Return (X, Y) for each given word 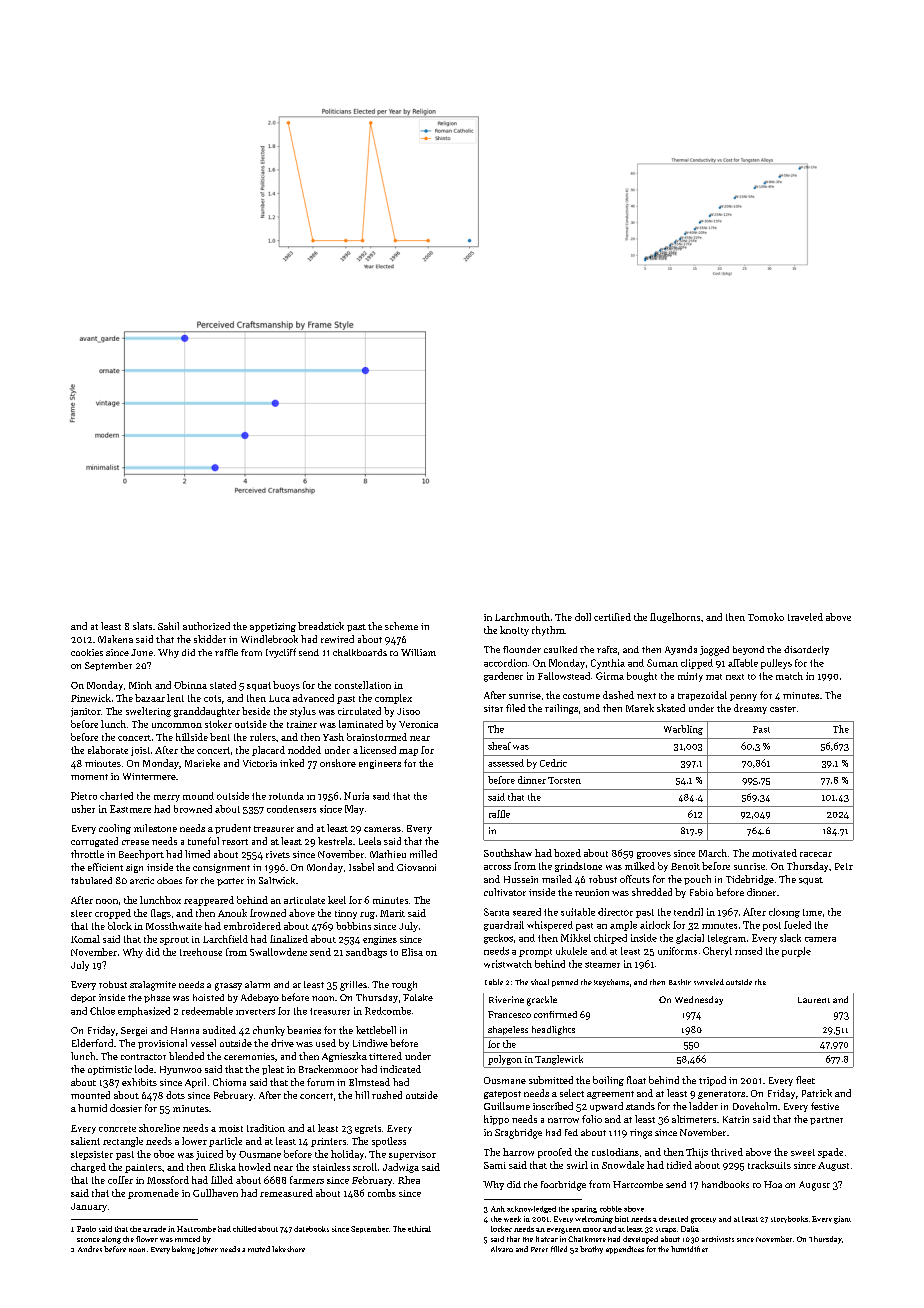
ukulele (571, 951)
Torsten (564, 780)
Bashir (680, 982)
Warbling (683, 730)
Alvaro (502, 1249)
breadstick (321, 626)
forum (320, 1082)
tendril (688, 912)
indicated (400, 1069)
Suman (662, 663)
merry (167, 798)
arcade (154, 1229)
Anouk (232, 913)
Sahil (168, 626)
